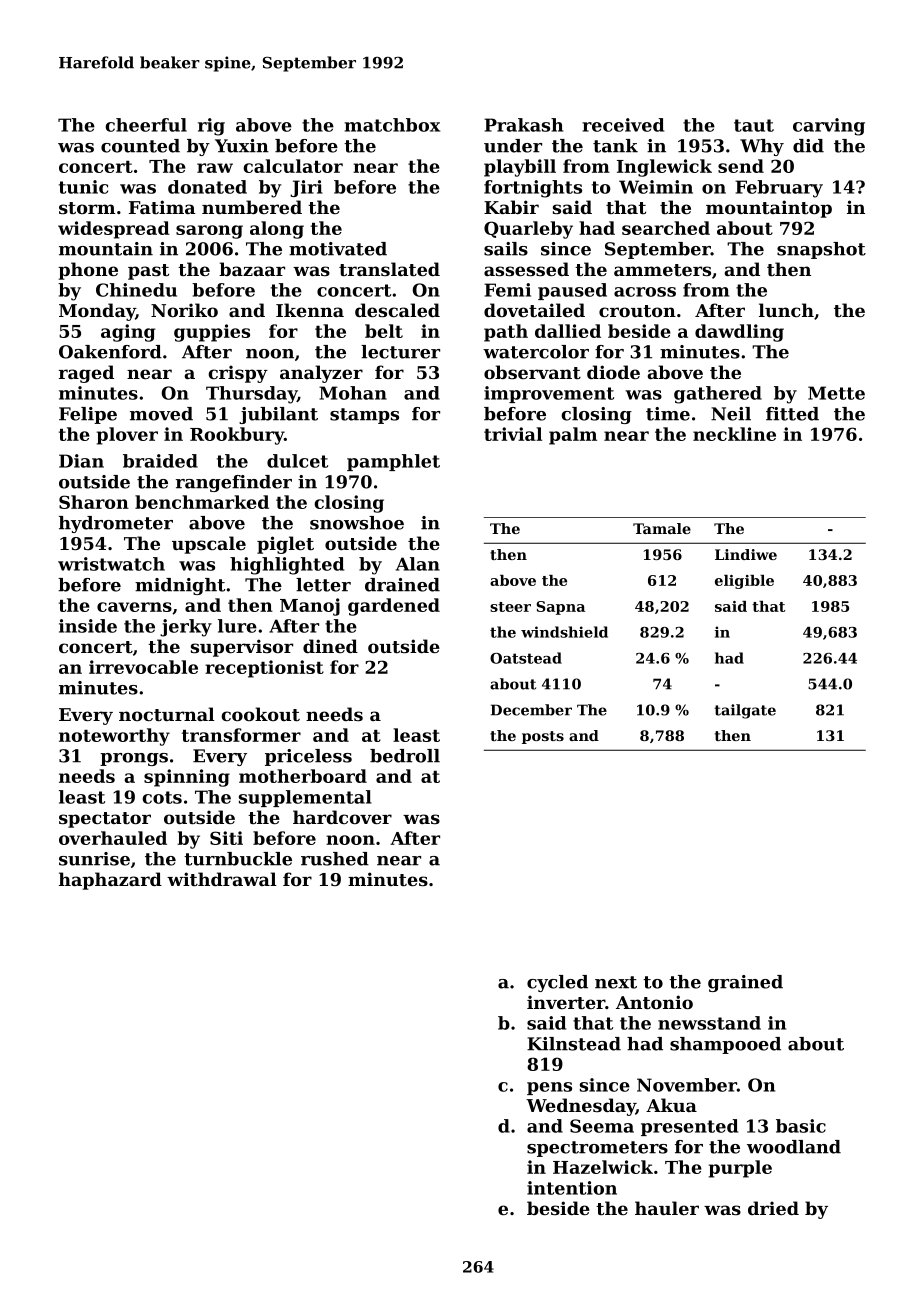 Image resolution: width=924 pixels, height=1314 pixels. I want to click on withdrawal, so click(221, 879).
